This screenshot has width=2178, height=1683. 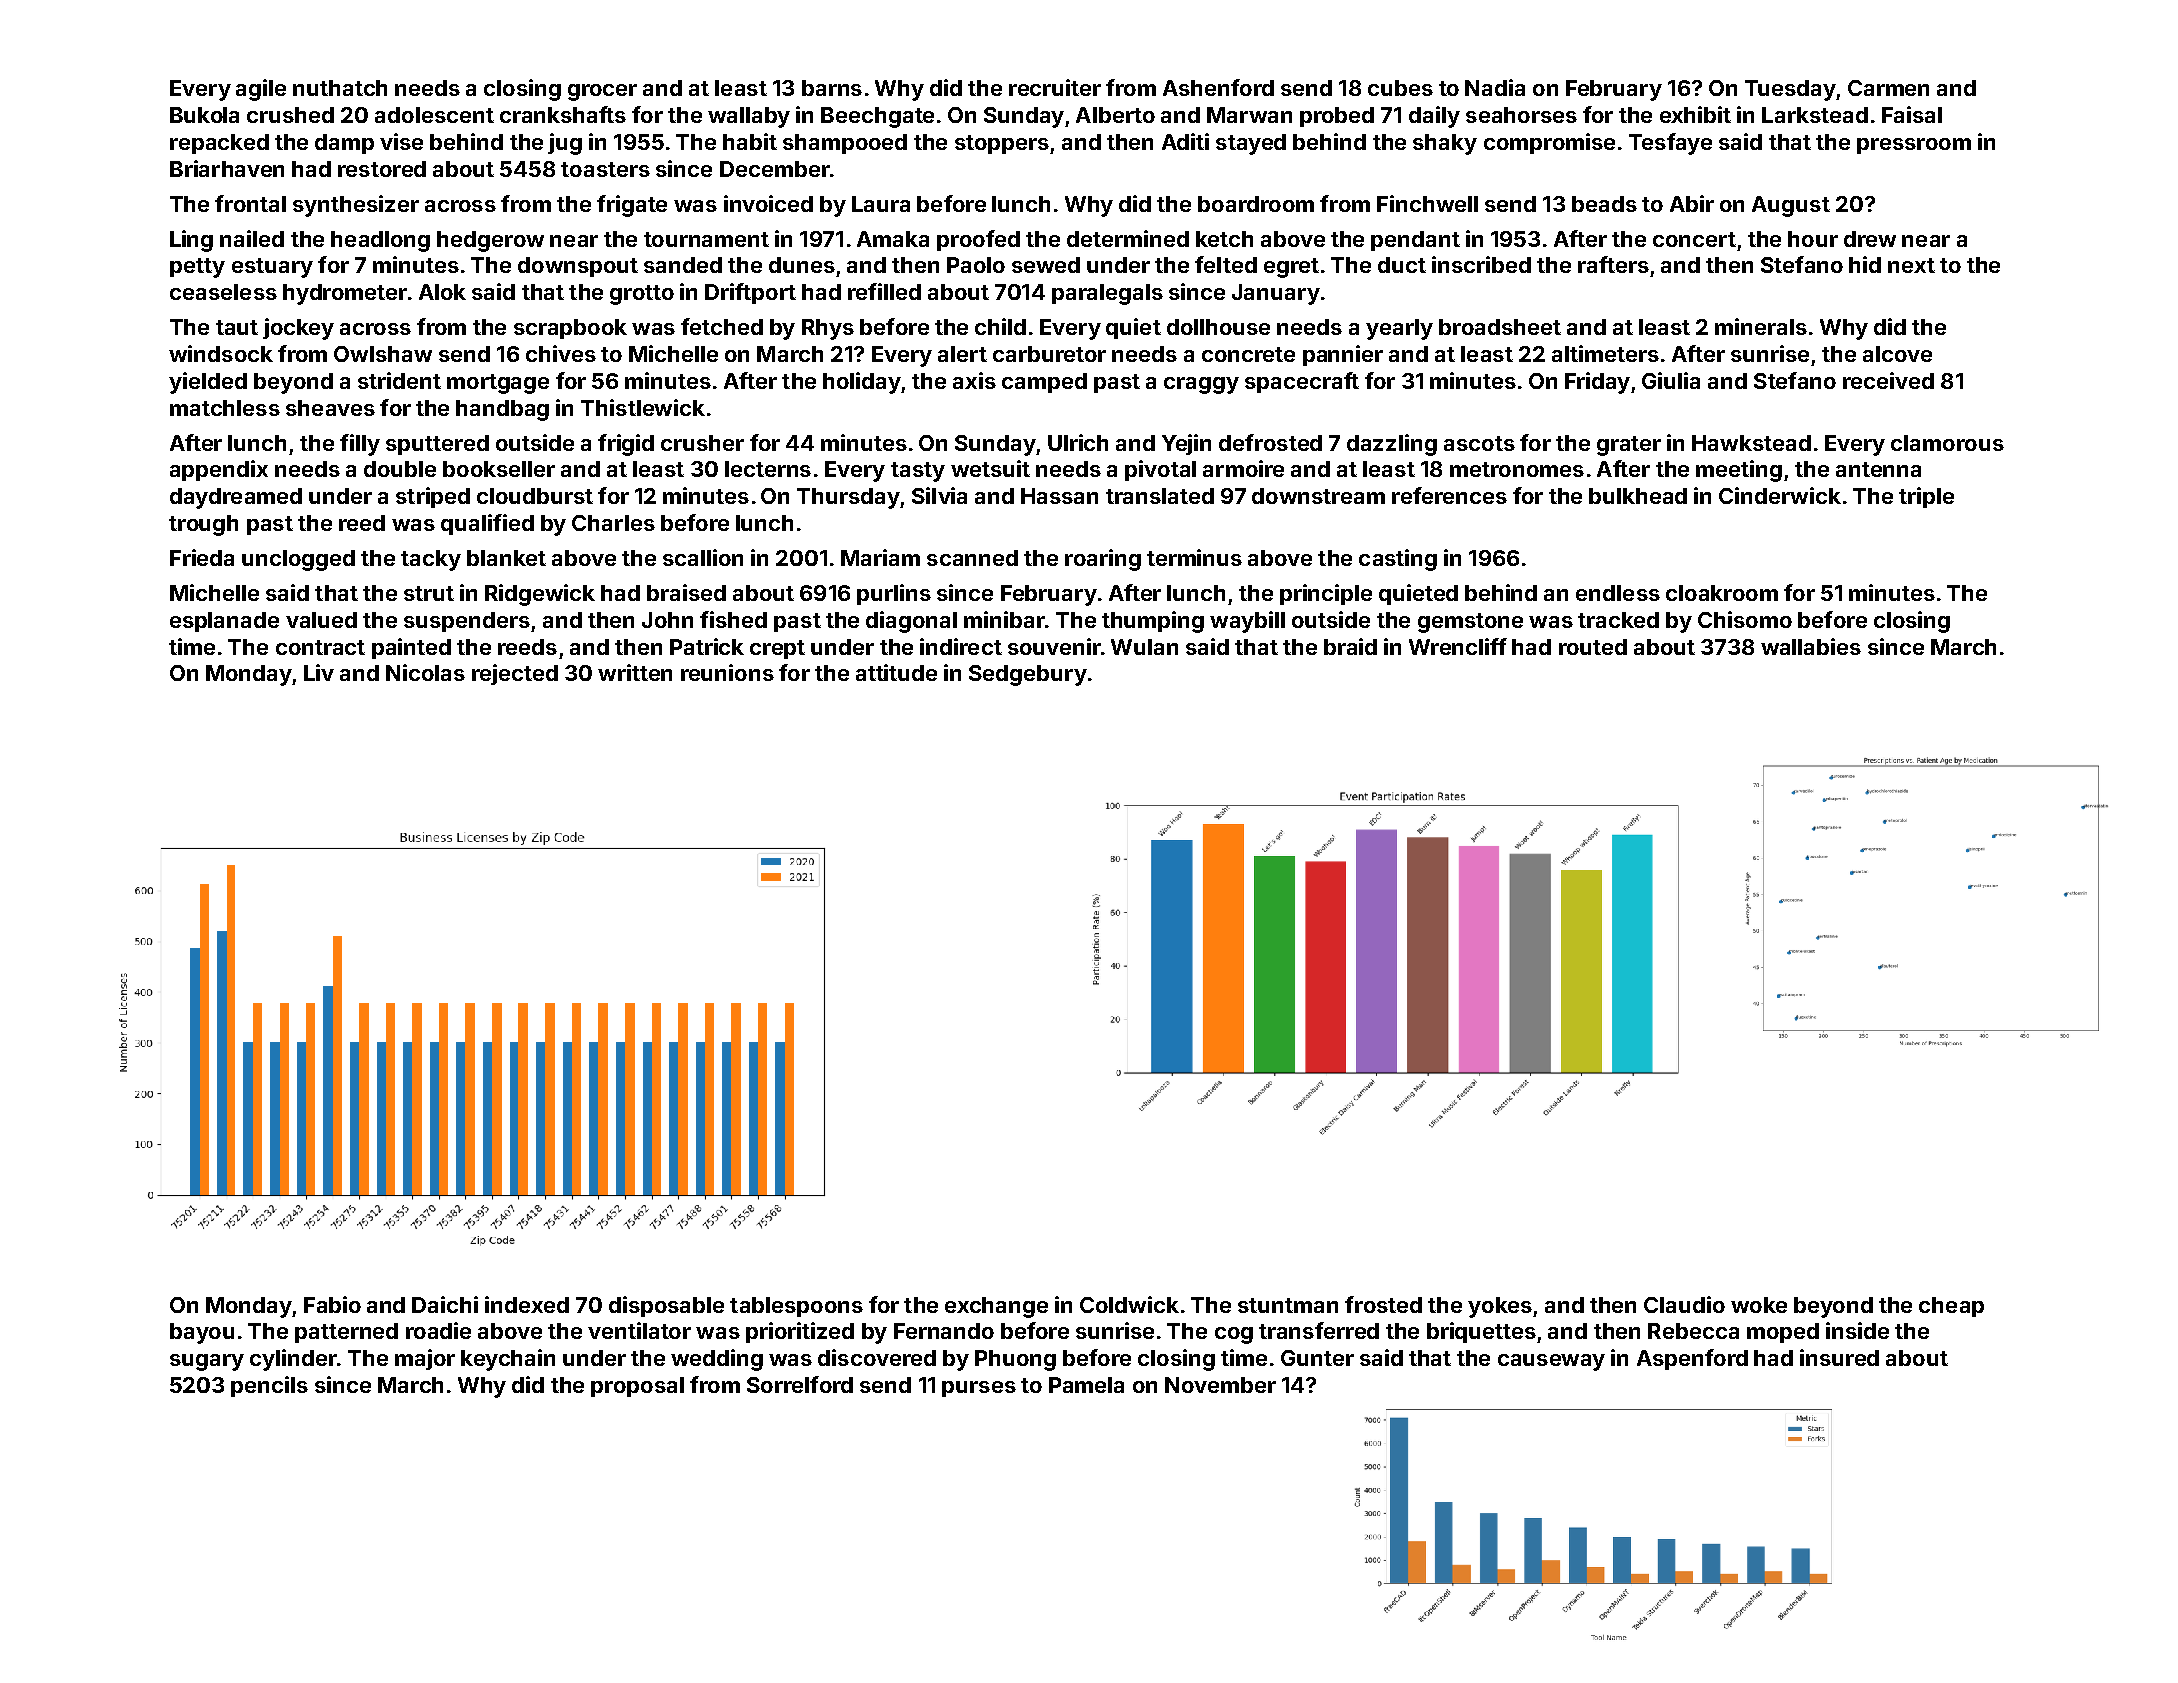 I want to click on concert, so click(x=1694, y=239).
